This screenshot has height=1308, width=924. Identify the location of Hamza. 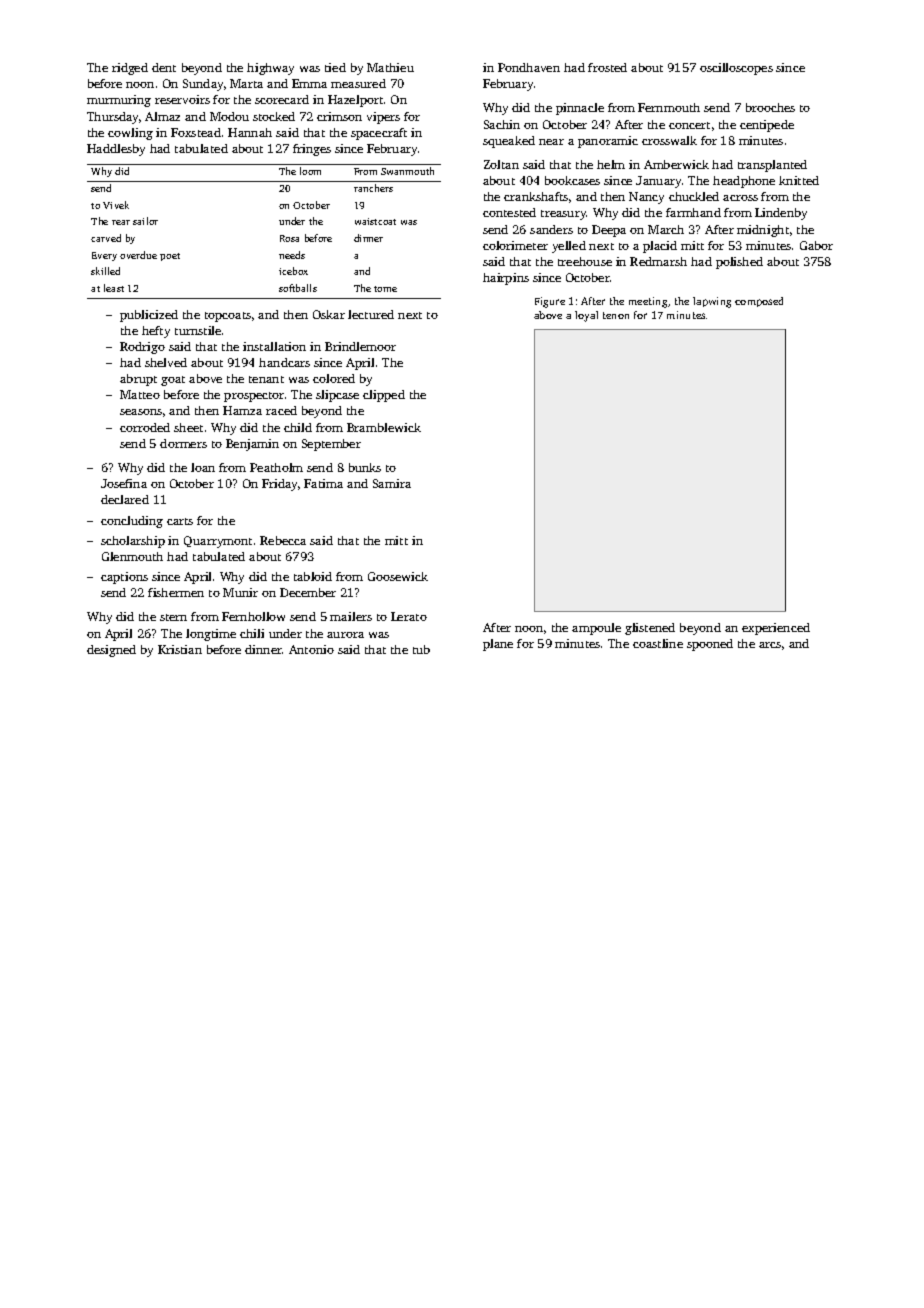
(242, 410).
